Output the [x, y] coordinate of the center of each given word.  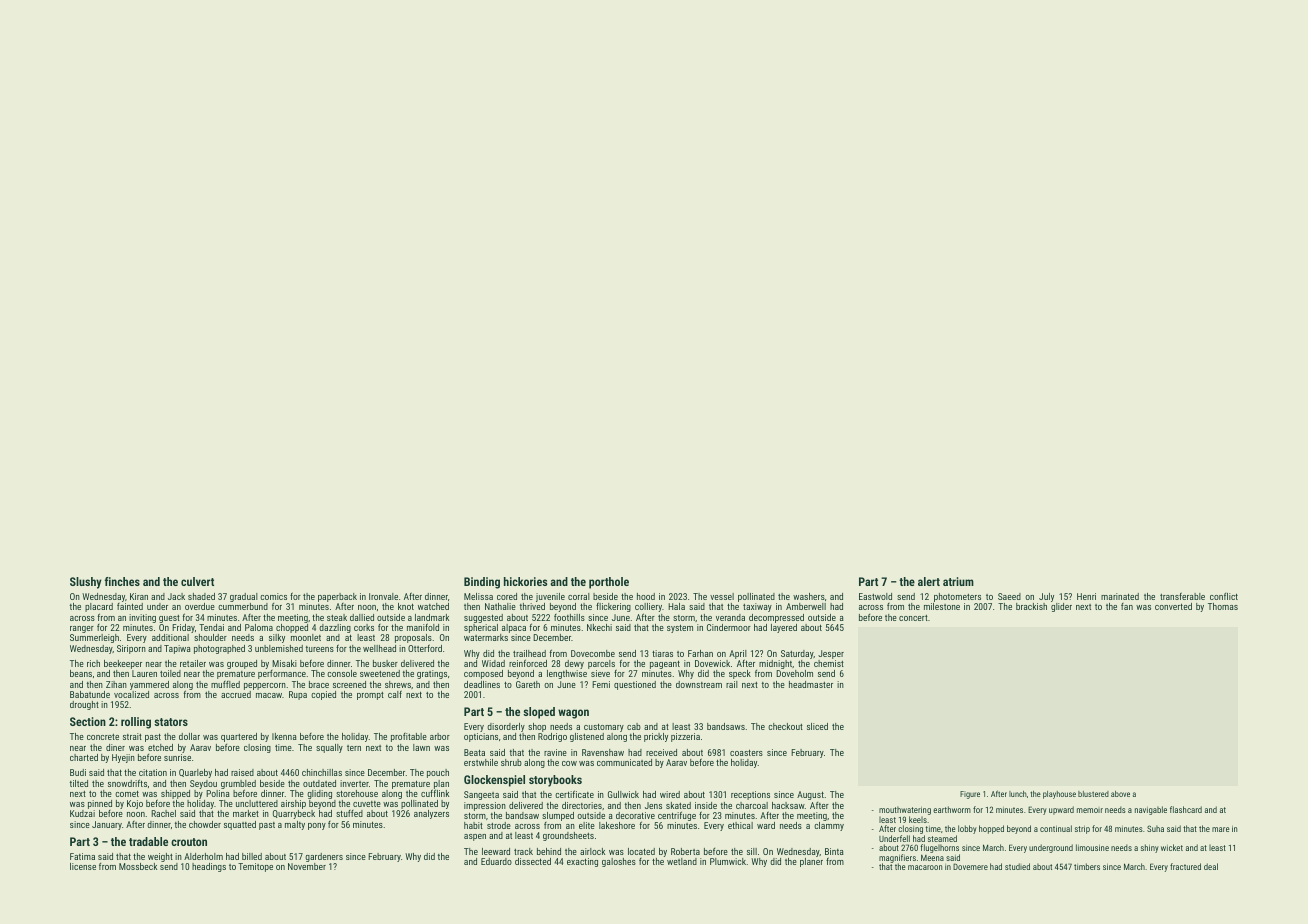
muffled [225, 684]
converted [1173, 606]
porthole [609, 583]
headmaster [811, 684]
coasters [746, 752]
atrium [958, 581]
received [661, 752]
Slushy [86, 583]
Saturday [797, 654]
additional [170, 637]
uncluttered [257, 803]
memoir [1090, 810]
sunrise [177, 757]
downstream [699, 684]
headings [209, 867]
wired [670, 794]
